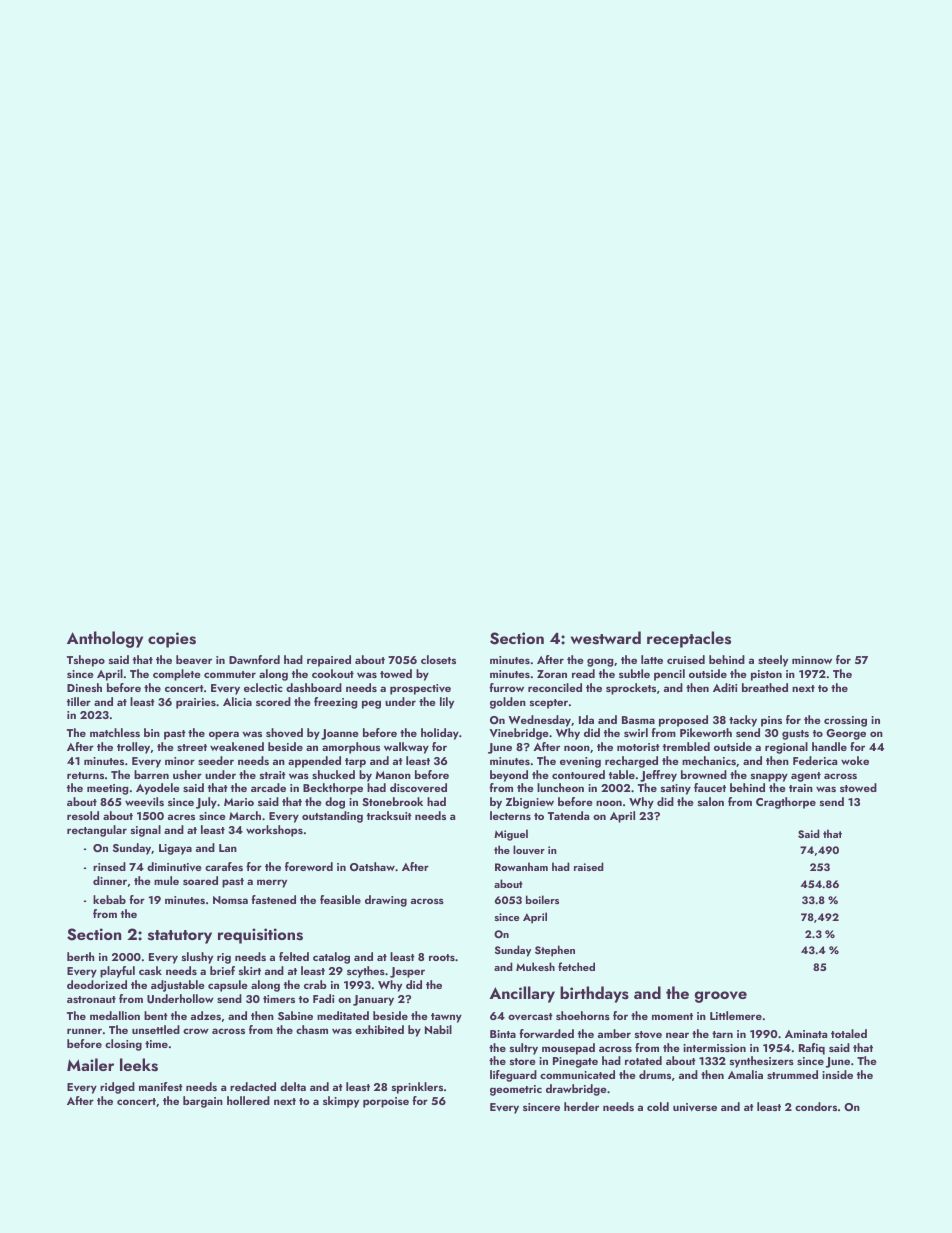 The width and height of the screenshot is (952, 1233). What do you see at coordinates (110, 880) in the screenshot?
I see `dinner` at bounding box center [110, 880].
